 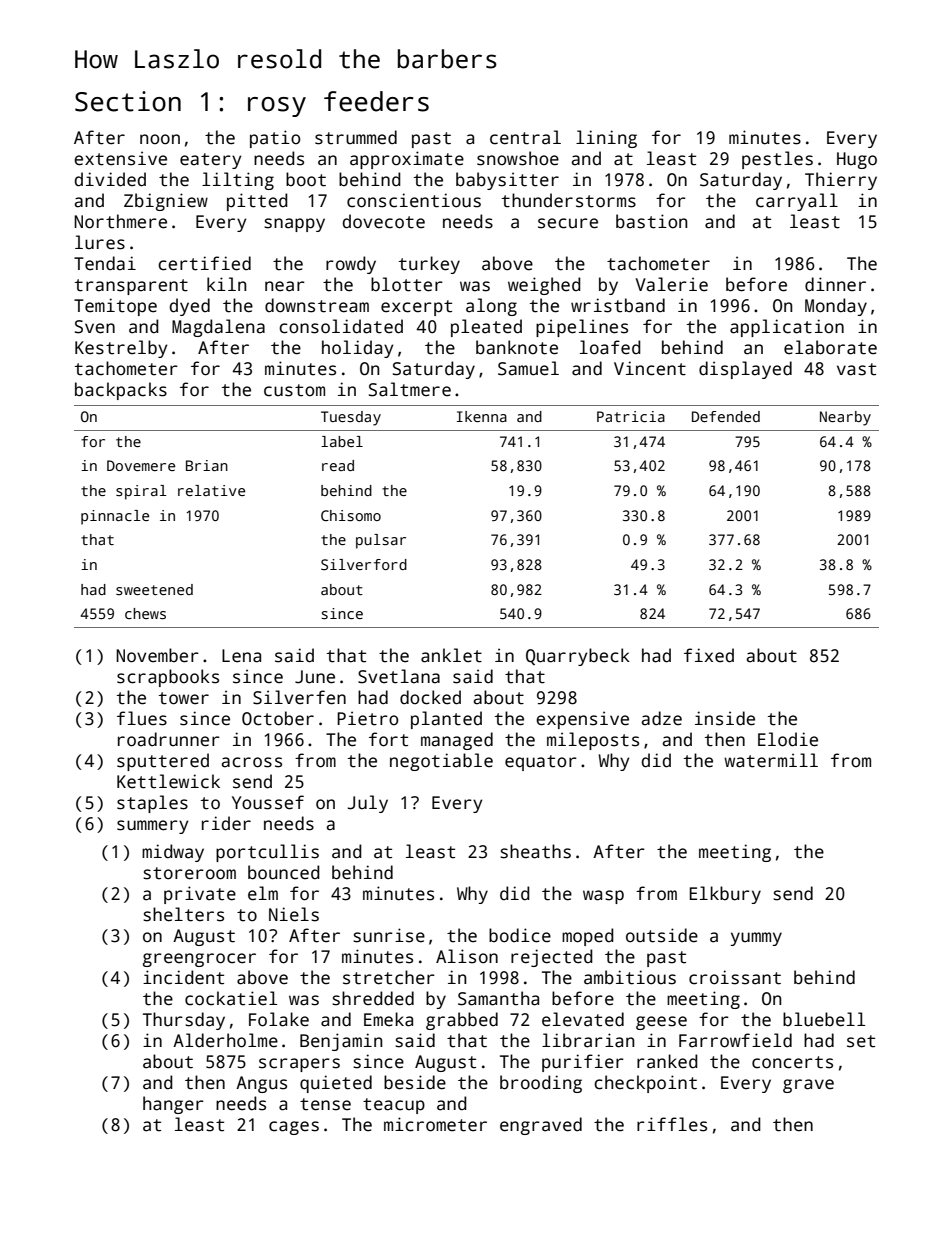 What do you see at coordinates (788, 739) in the screenshot?
I see `Elodie` at bounding box center [788, 739].
